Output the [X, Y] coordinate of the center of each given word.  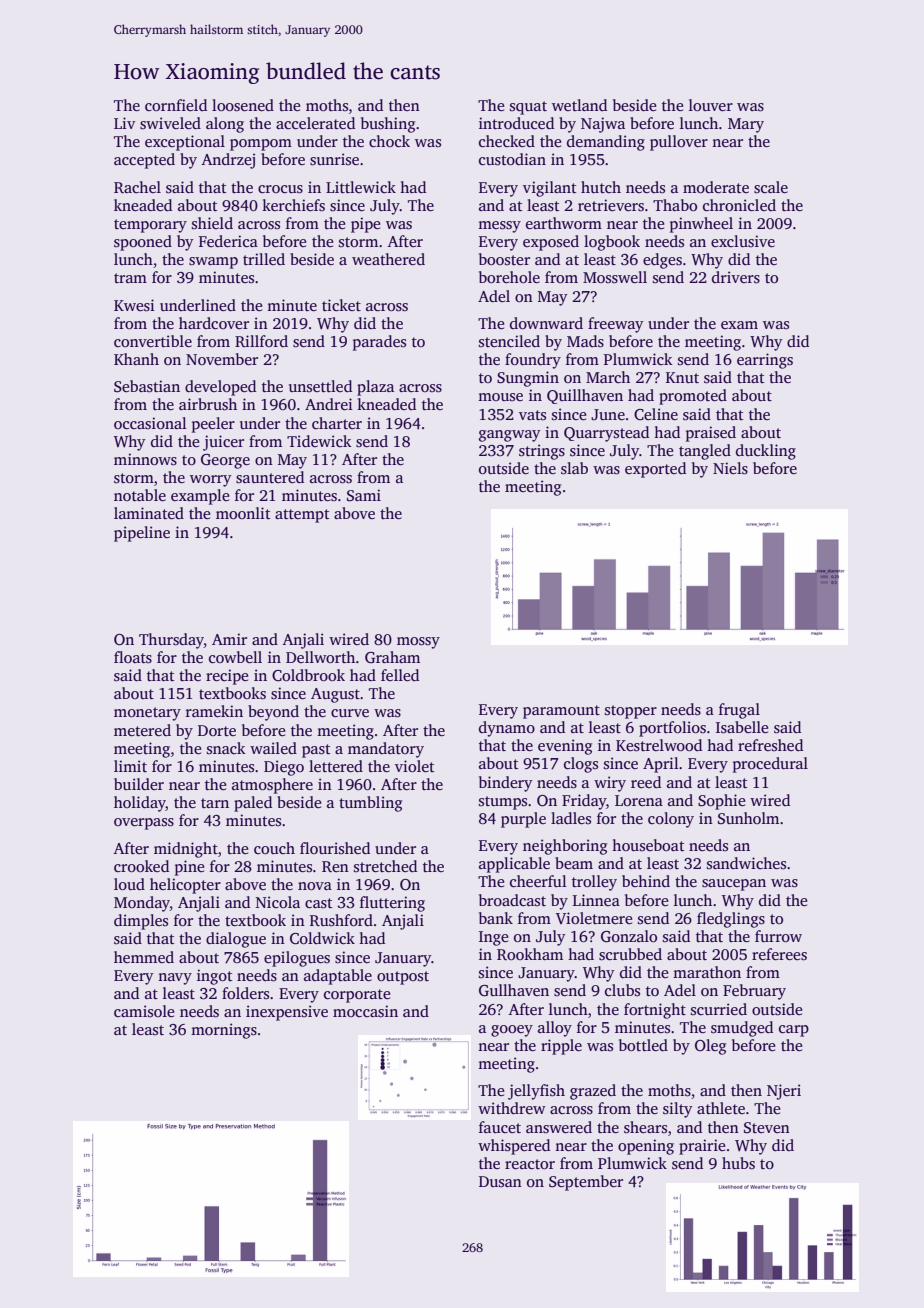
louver [711, 105]
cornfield [176, 105]
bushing [388, 125]
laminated [149, 513]
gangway [509, 436]
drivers [736, 277]
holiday [140, 804]
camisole [144, 1011]
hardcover [214, 323]
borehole [509, 277]
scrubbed [630, 954]
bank [496, 918]
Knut [682, 377]
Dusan [500, 1181]
